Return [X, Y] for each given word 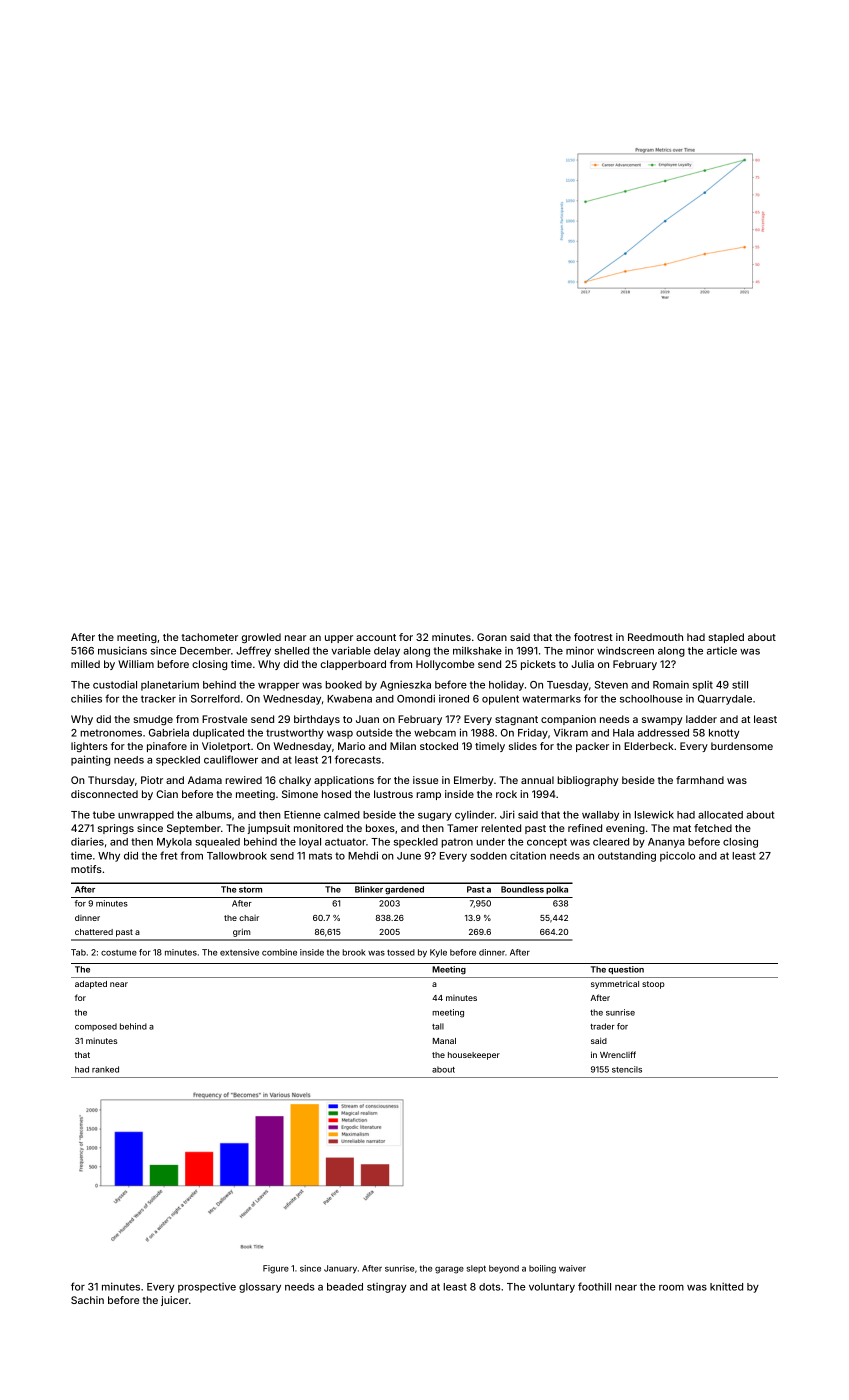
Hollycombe [445, 665]
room [671, 1287]
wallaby [600, 816]
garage [449, 1270]
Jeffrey [253, 651]
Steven [611, 685]
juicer [175, 1301]
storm [250, 890]
